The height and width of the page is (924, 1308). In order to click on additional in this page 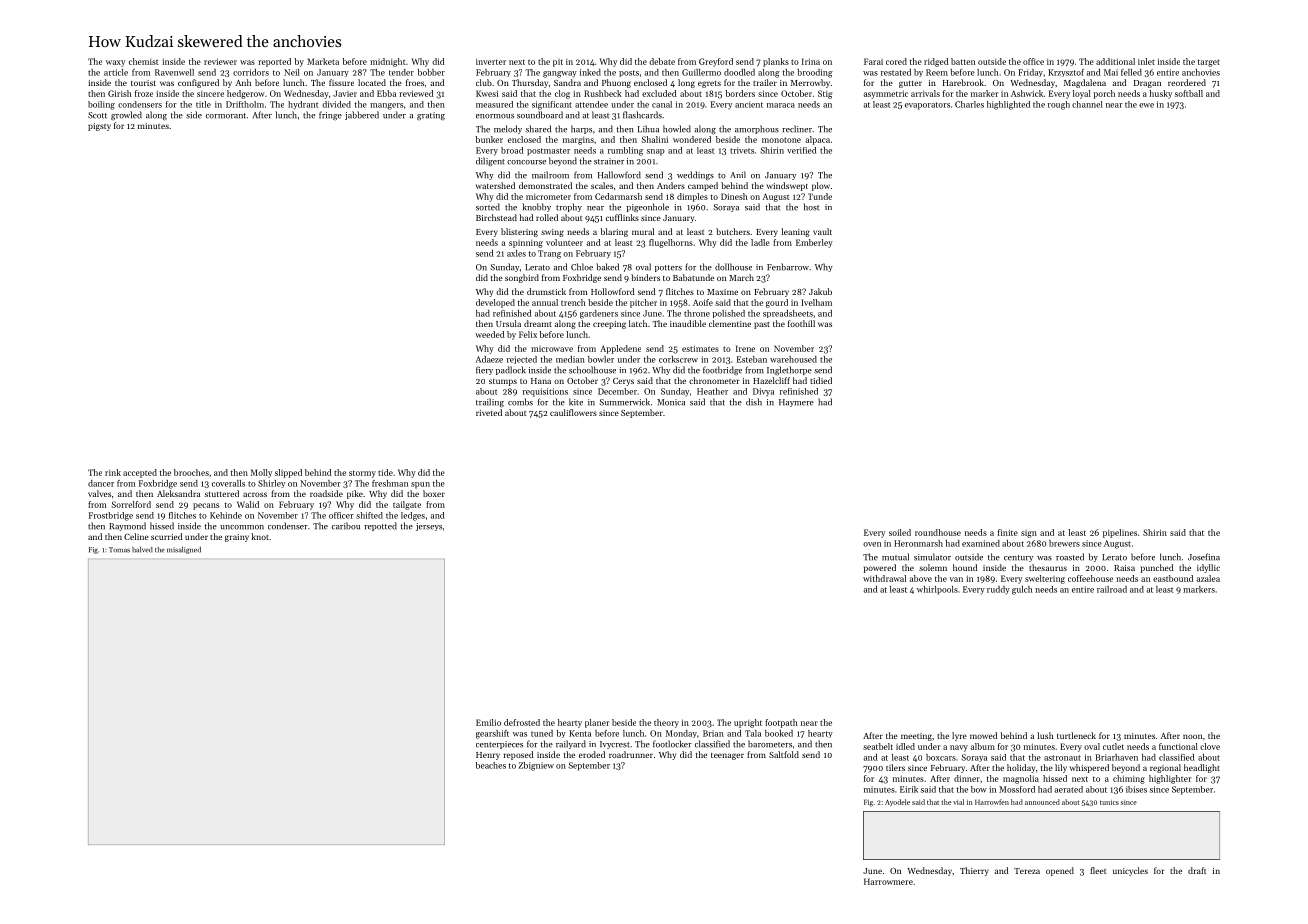, I will do `click(1115, 61)`.
